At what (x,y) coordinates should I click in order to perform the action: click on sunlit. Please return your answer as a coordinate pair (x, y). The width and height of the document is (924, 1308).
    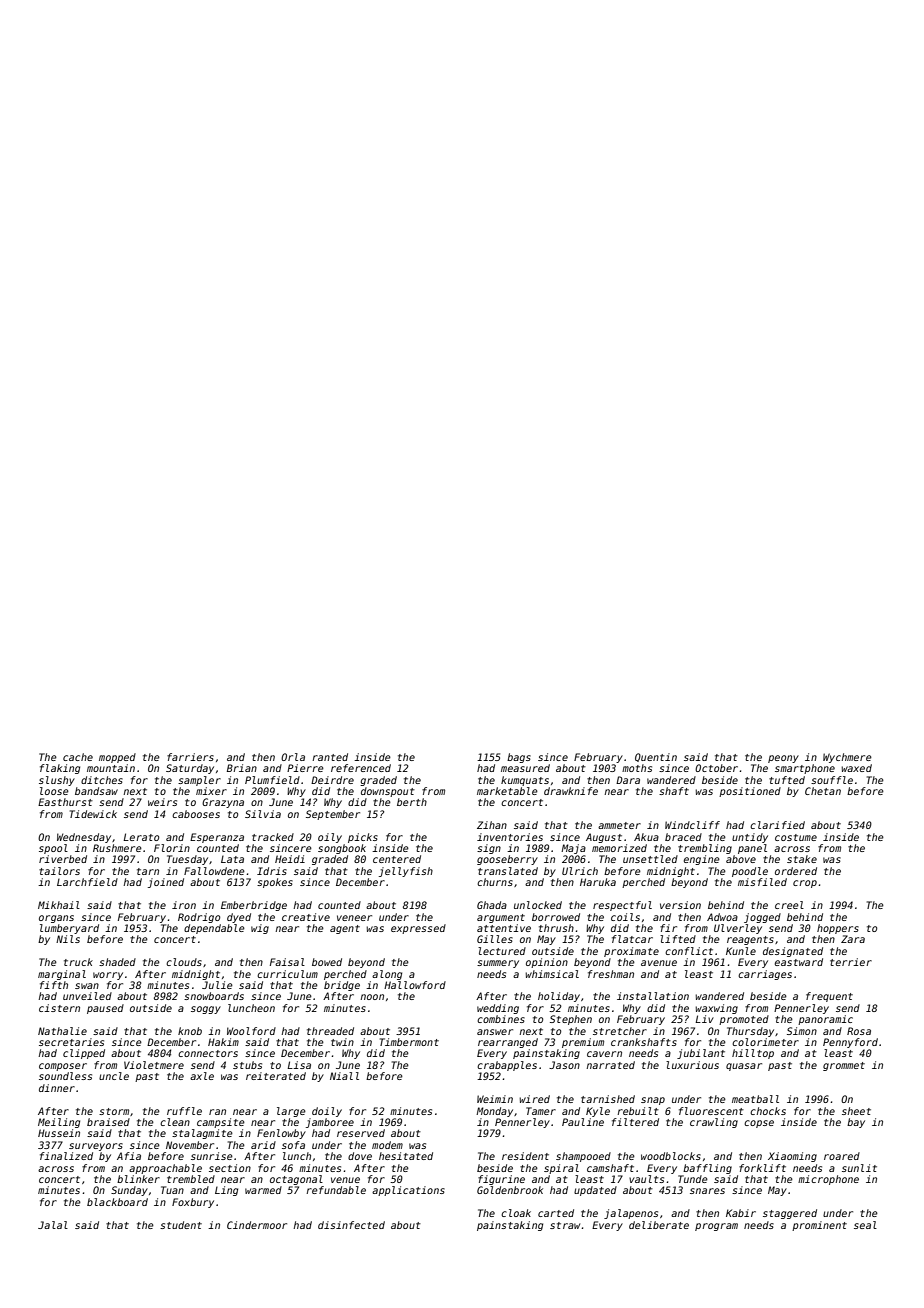
    Looking at the image, I should click on (859, 1168).
